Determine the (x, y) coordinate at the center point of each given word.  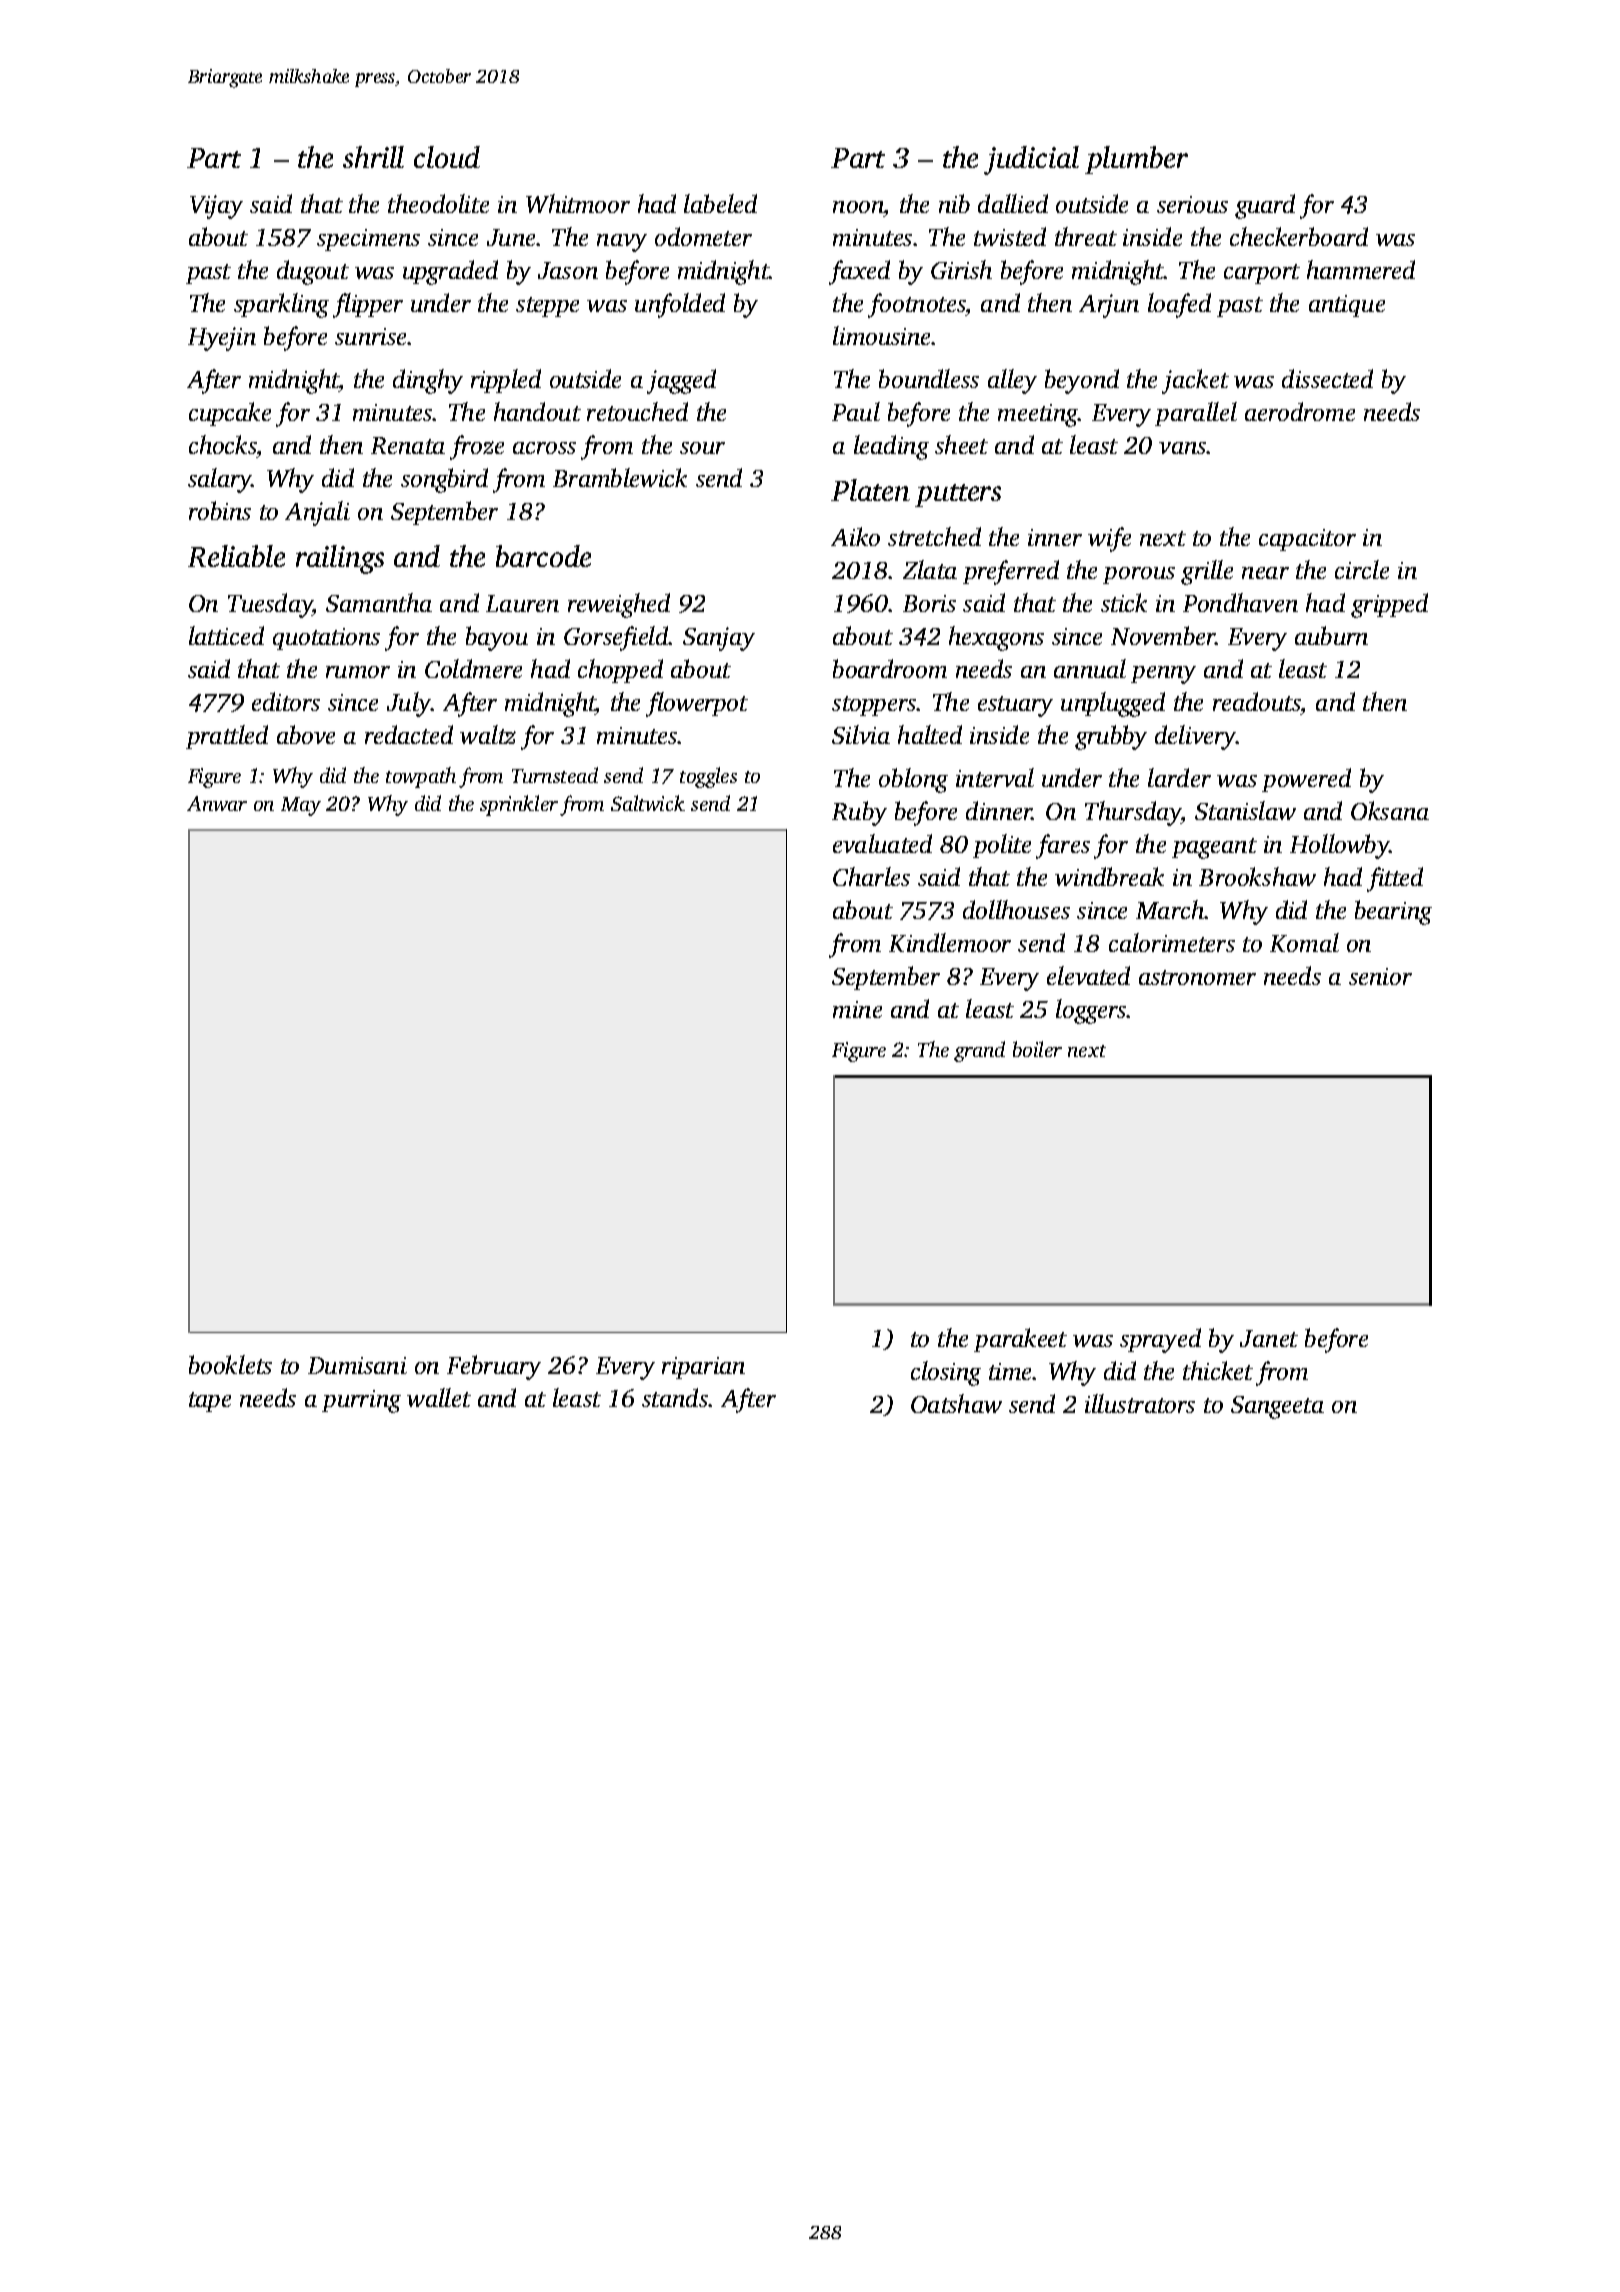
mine (857, 1009)
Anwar (217, 803)
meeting (1038, 415)
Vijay (216, 207)
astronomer (1197, 977)
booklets (230, 1364)
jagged (681, 381)
